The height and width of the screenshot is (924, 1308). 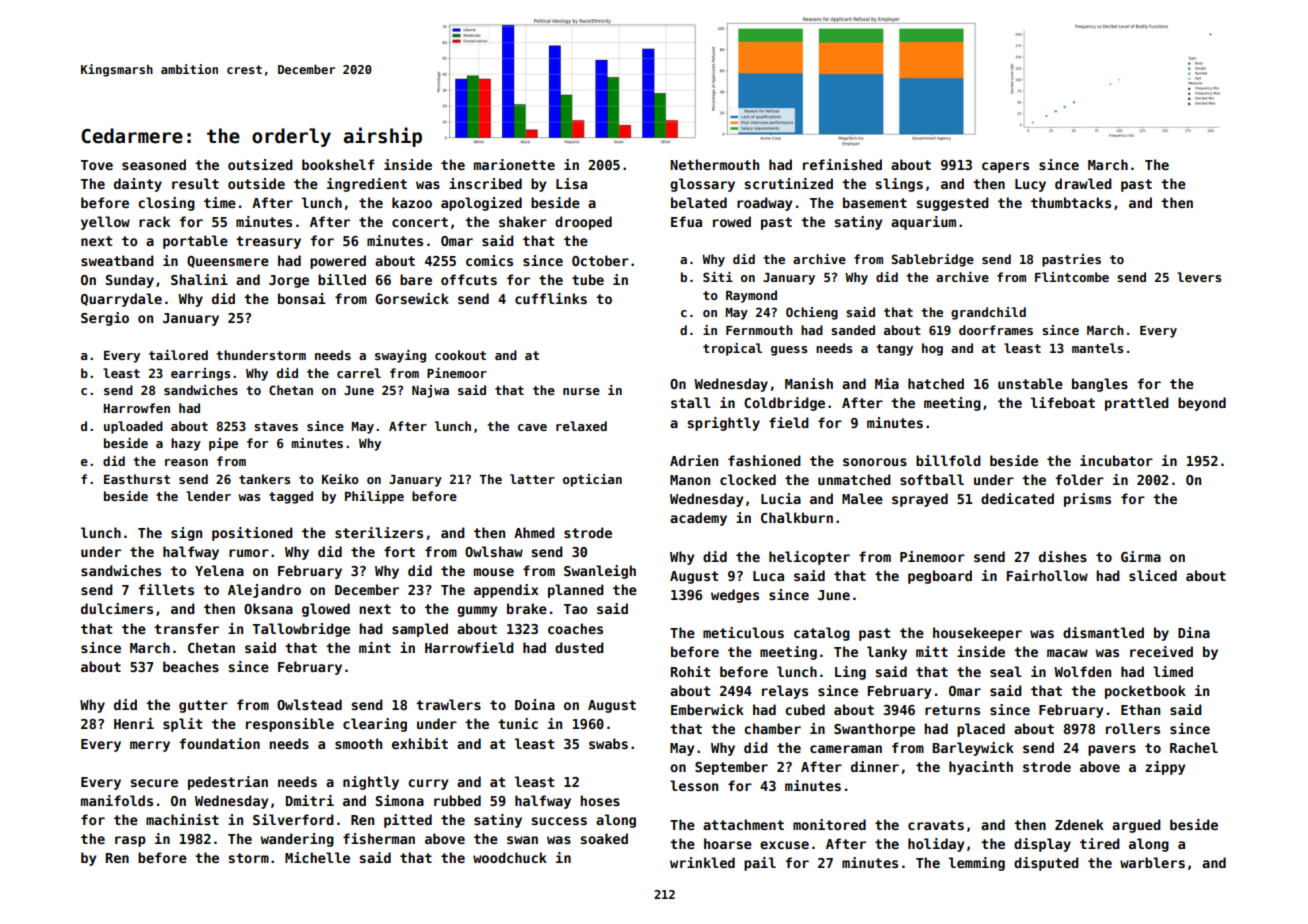 I want to click on Keiko, so click(x=340, y=479).
